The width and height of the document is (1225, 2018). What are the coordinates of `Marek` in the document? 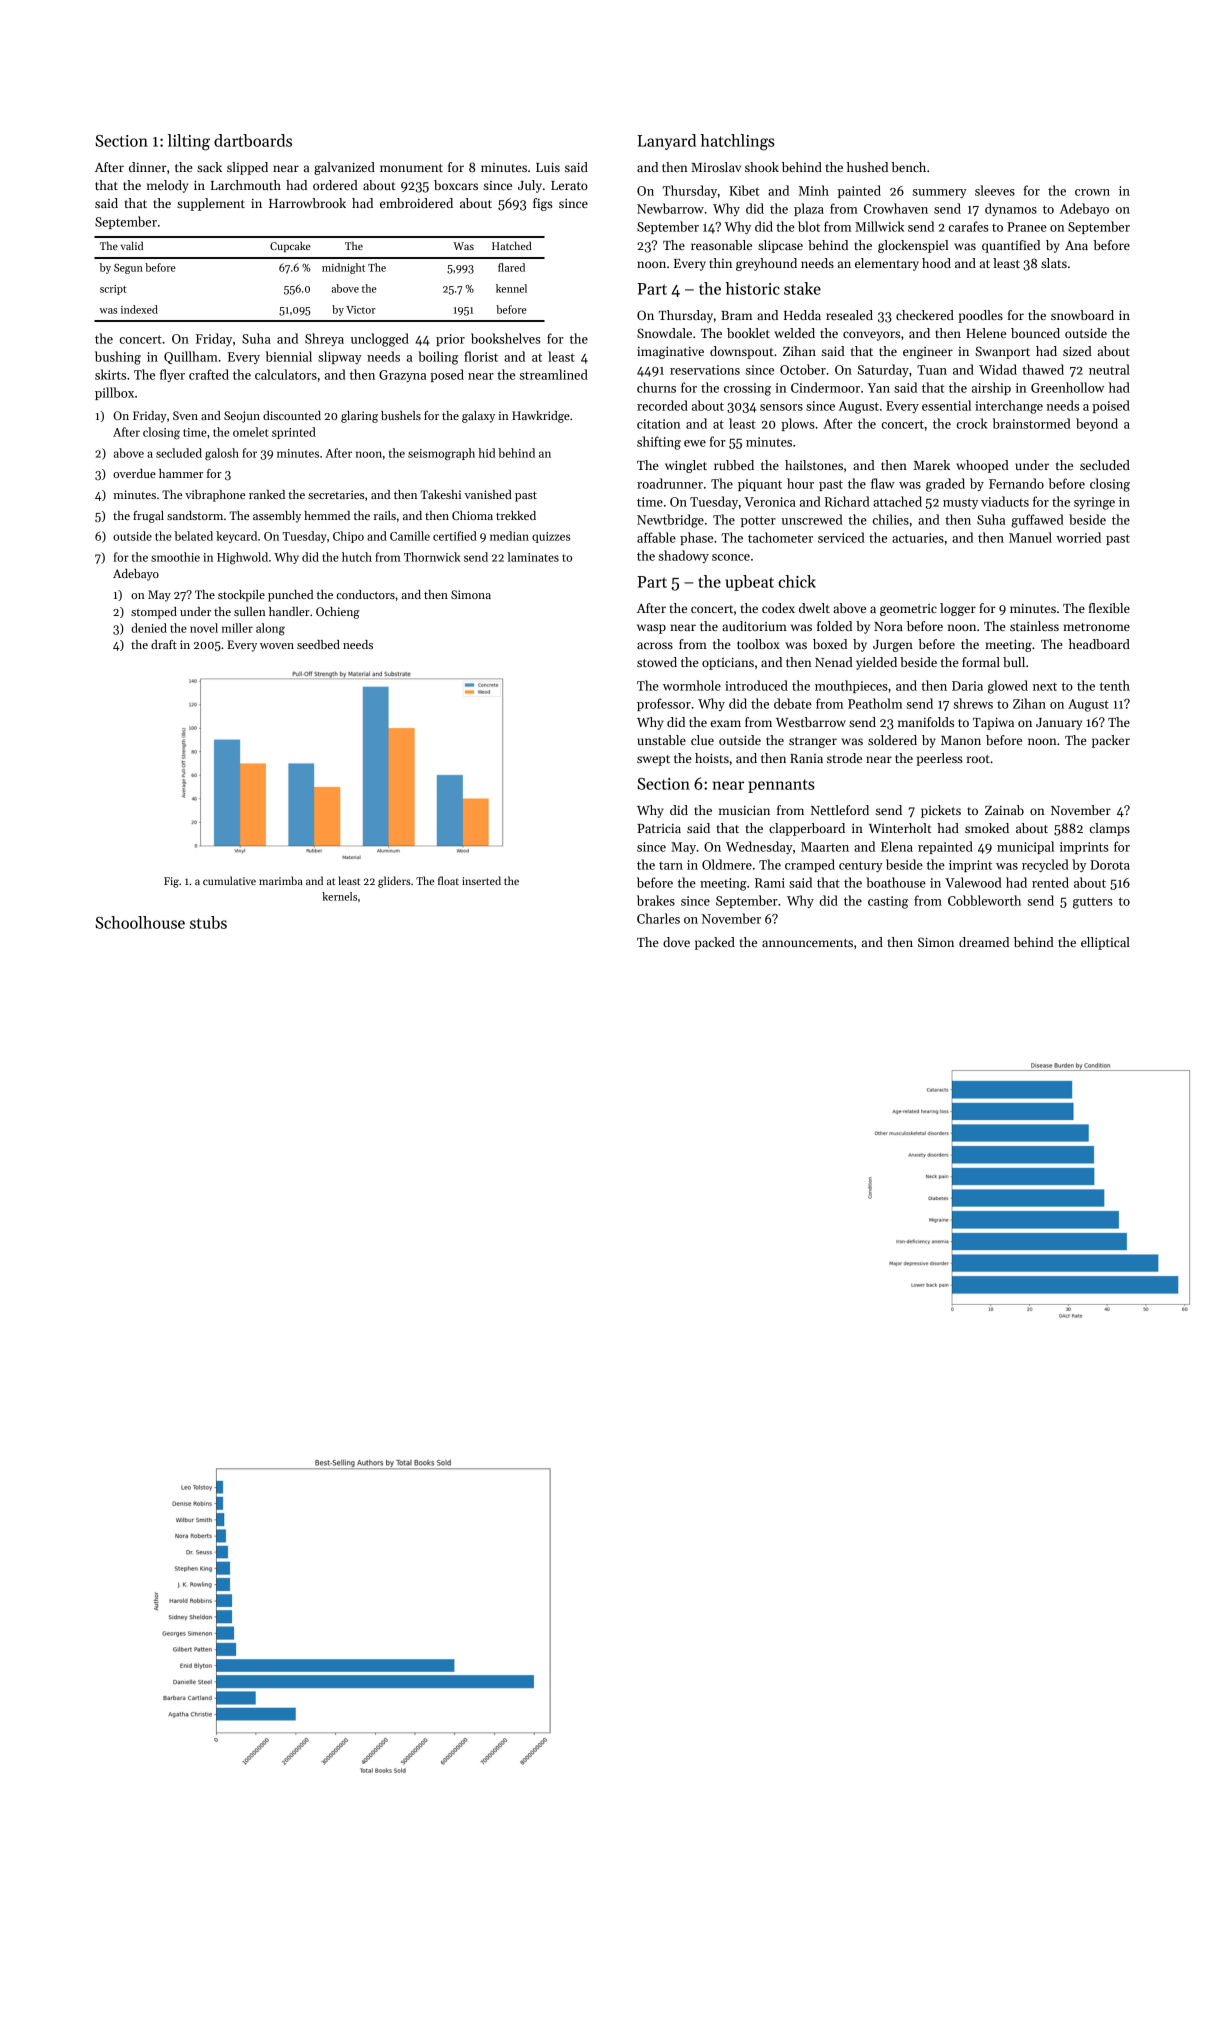 It's located at (932, 465).
